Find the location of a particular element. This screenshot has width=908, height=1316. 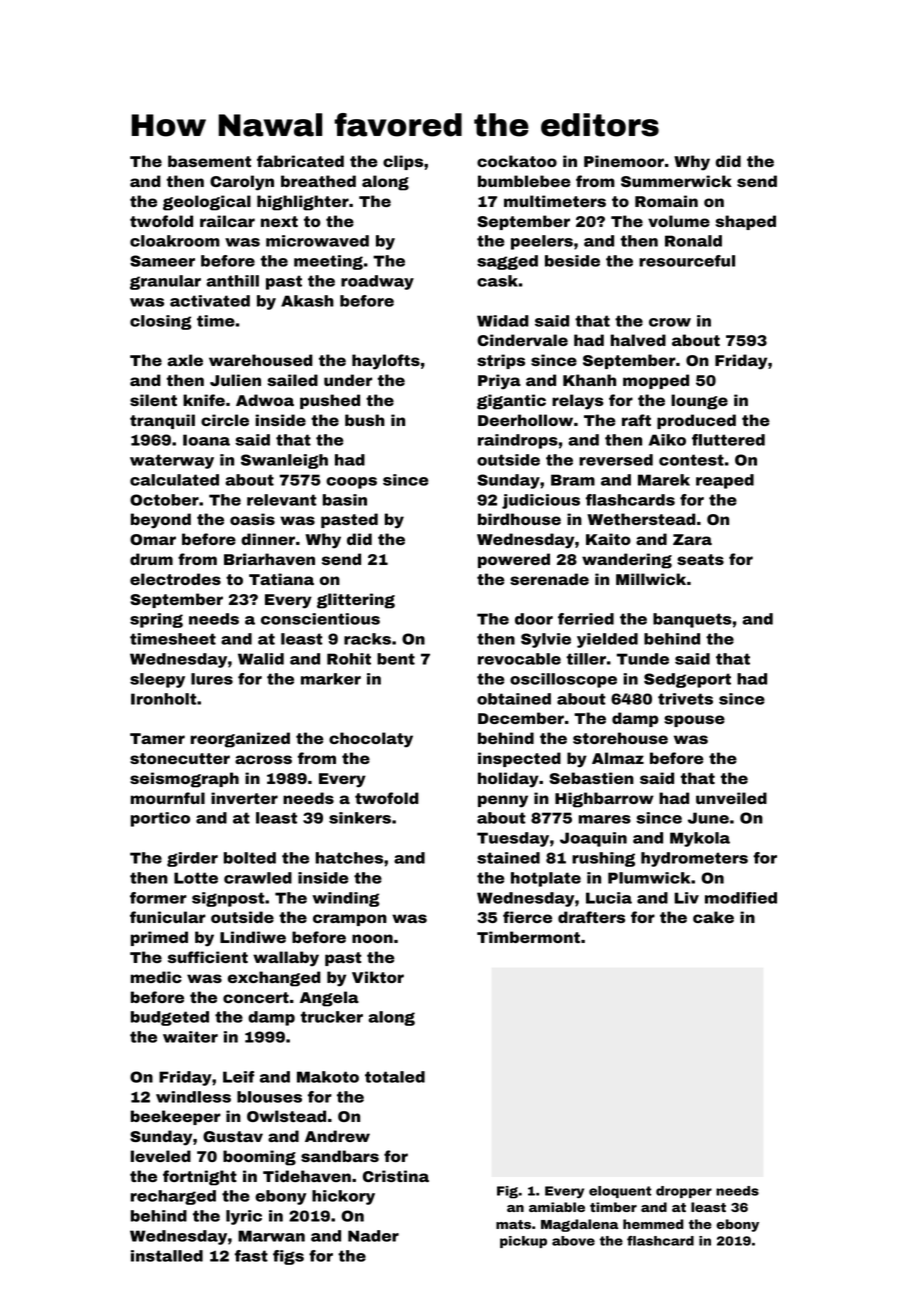

basin is located at coordinates (345, 500).
